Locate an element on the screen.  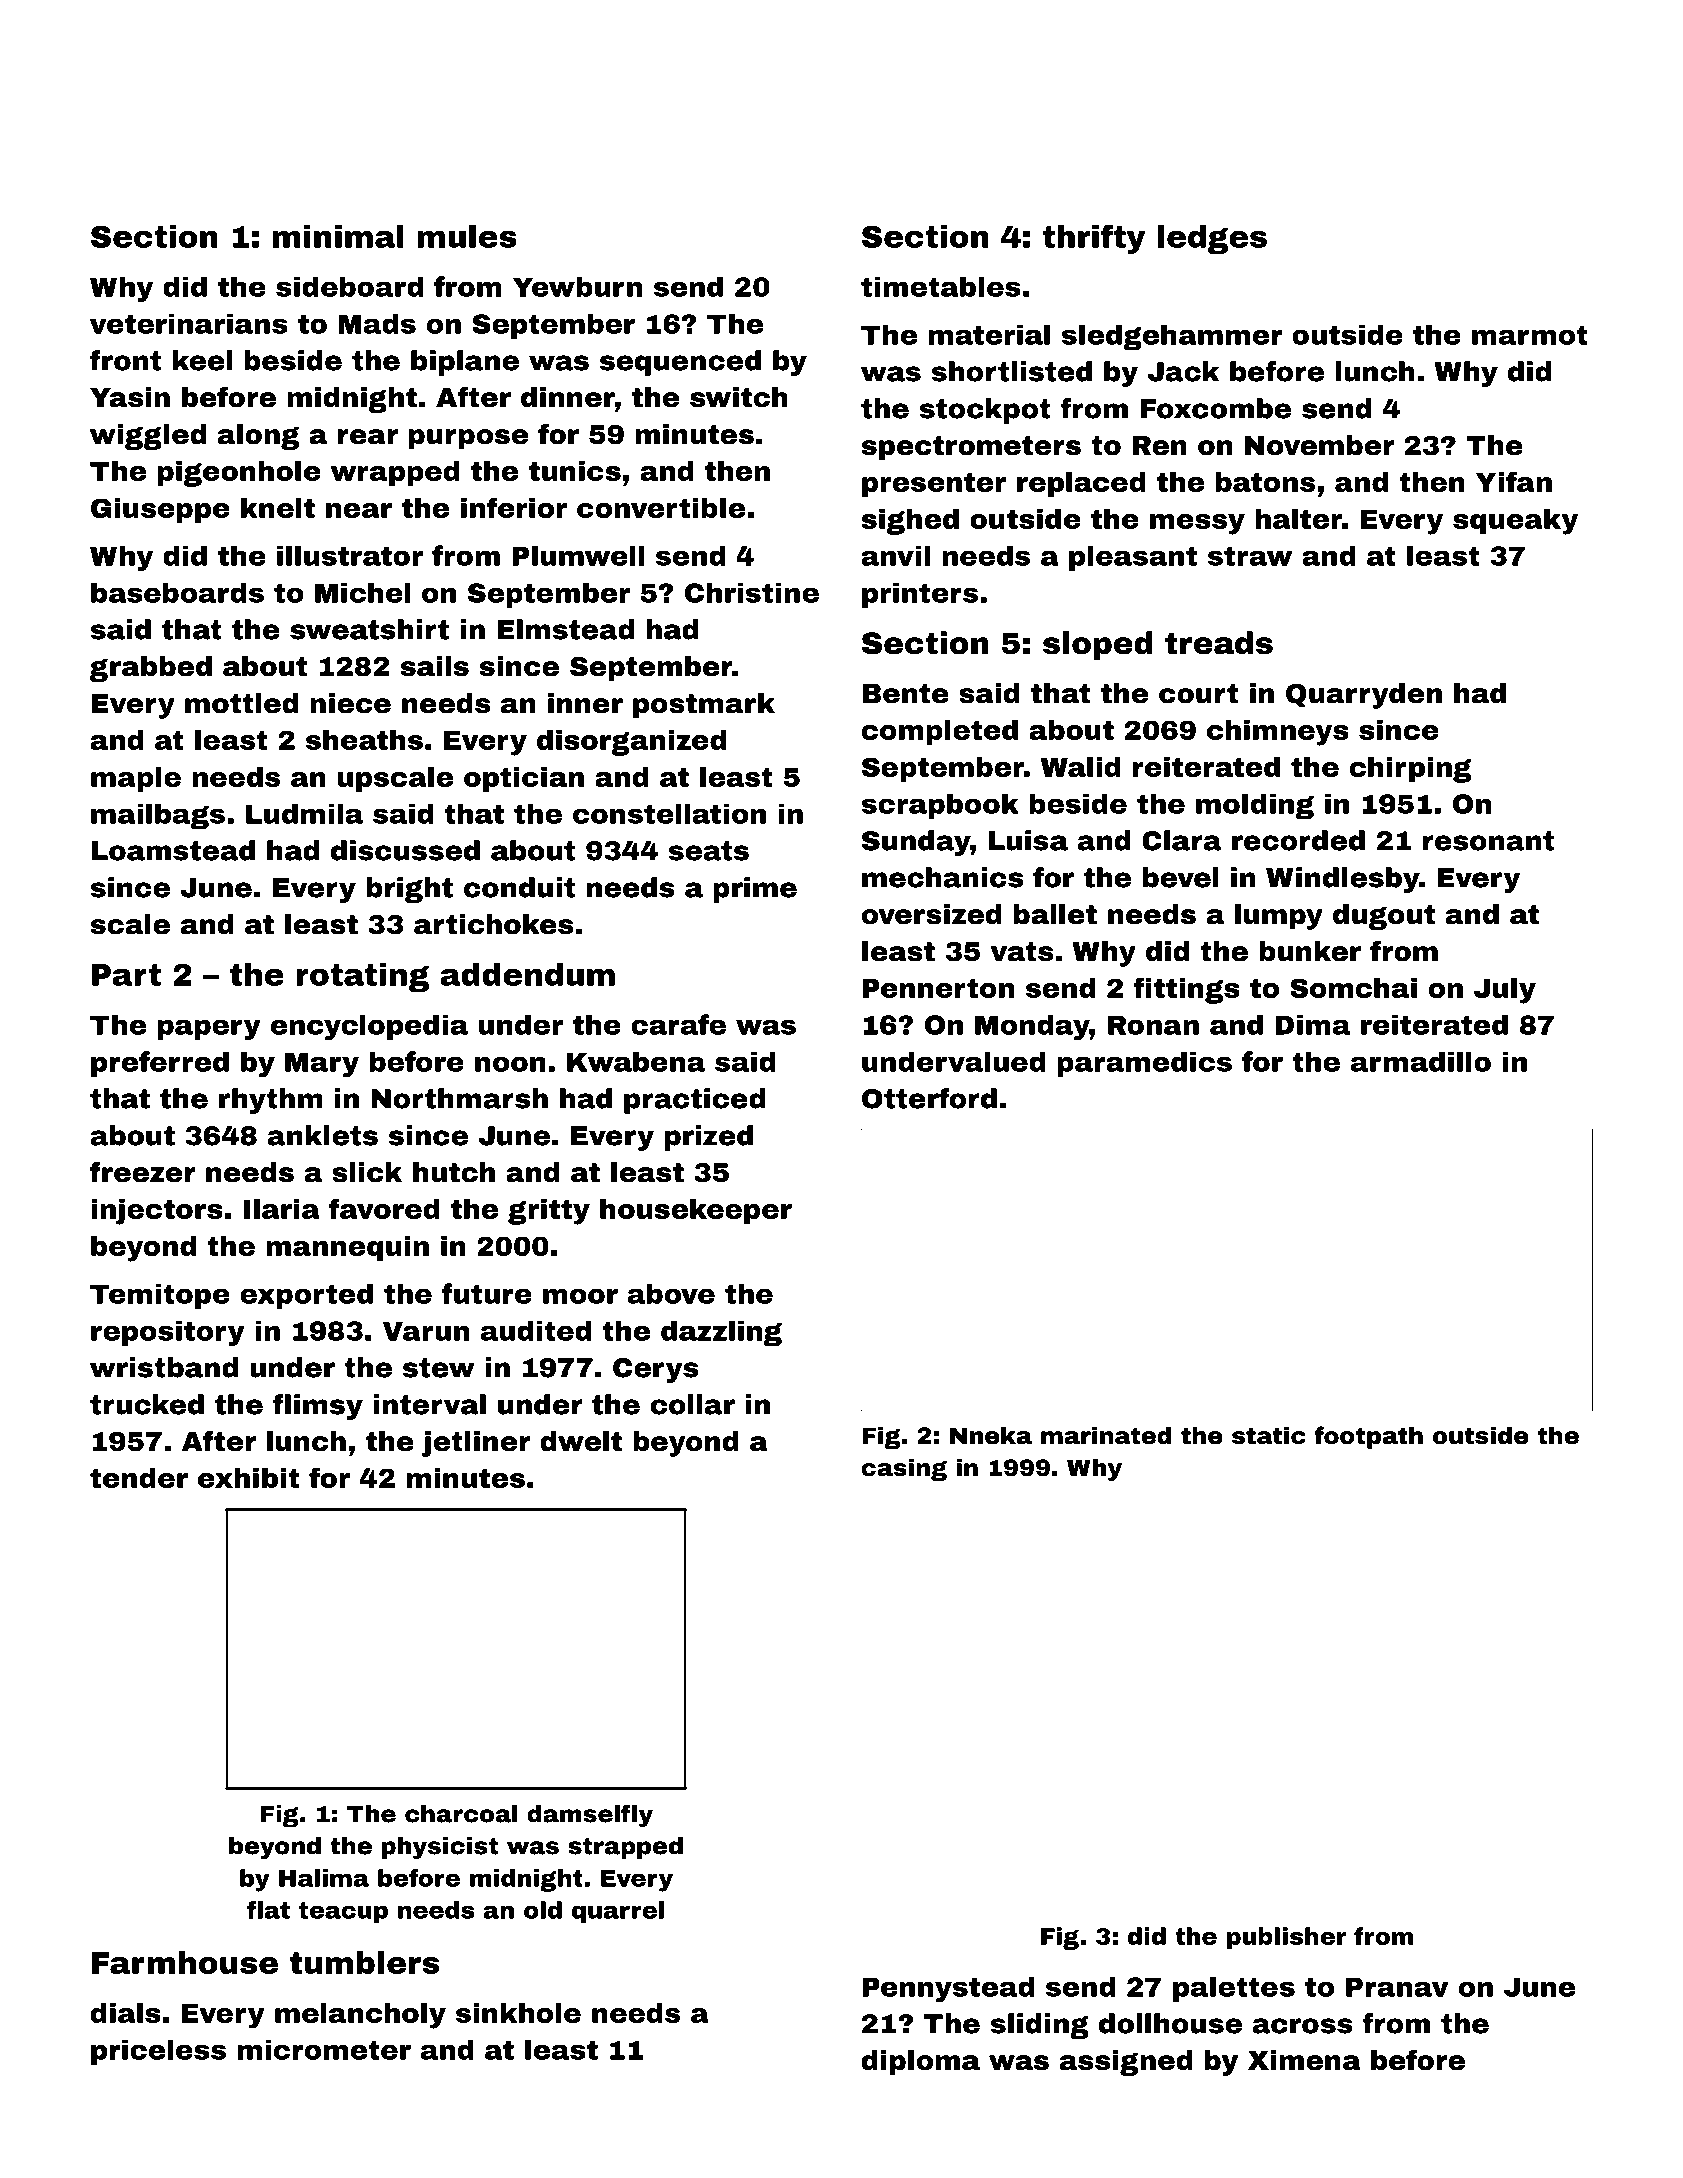
housekeeper is located at coordinates (696, 1211).
